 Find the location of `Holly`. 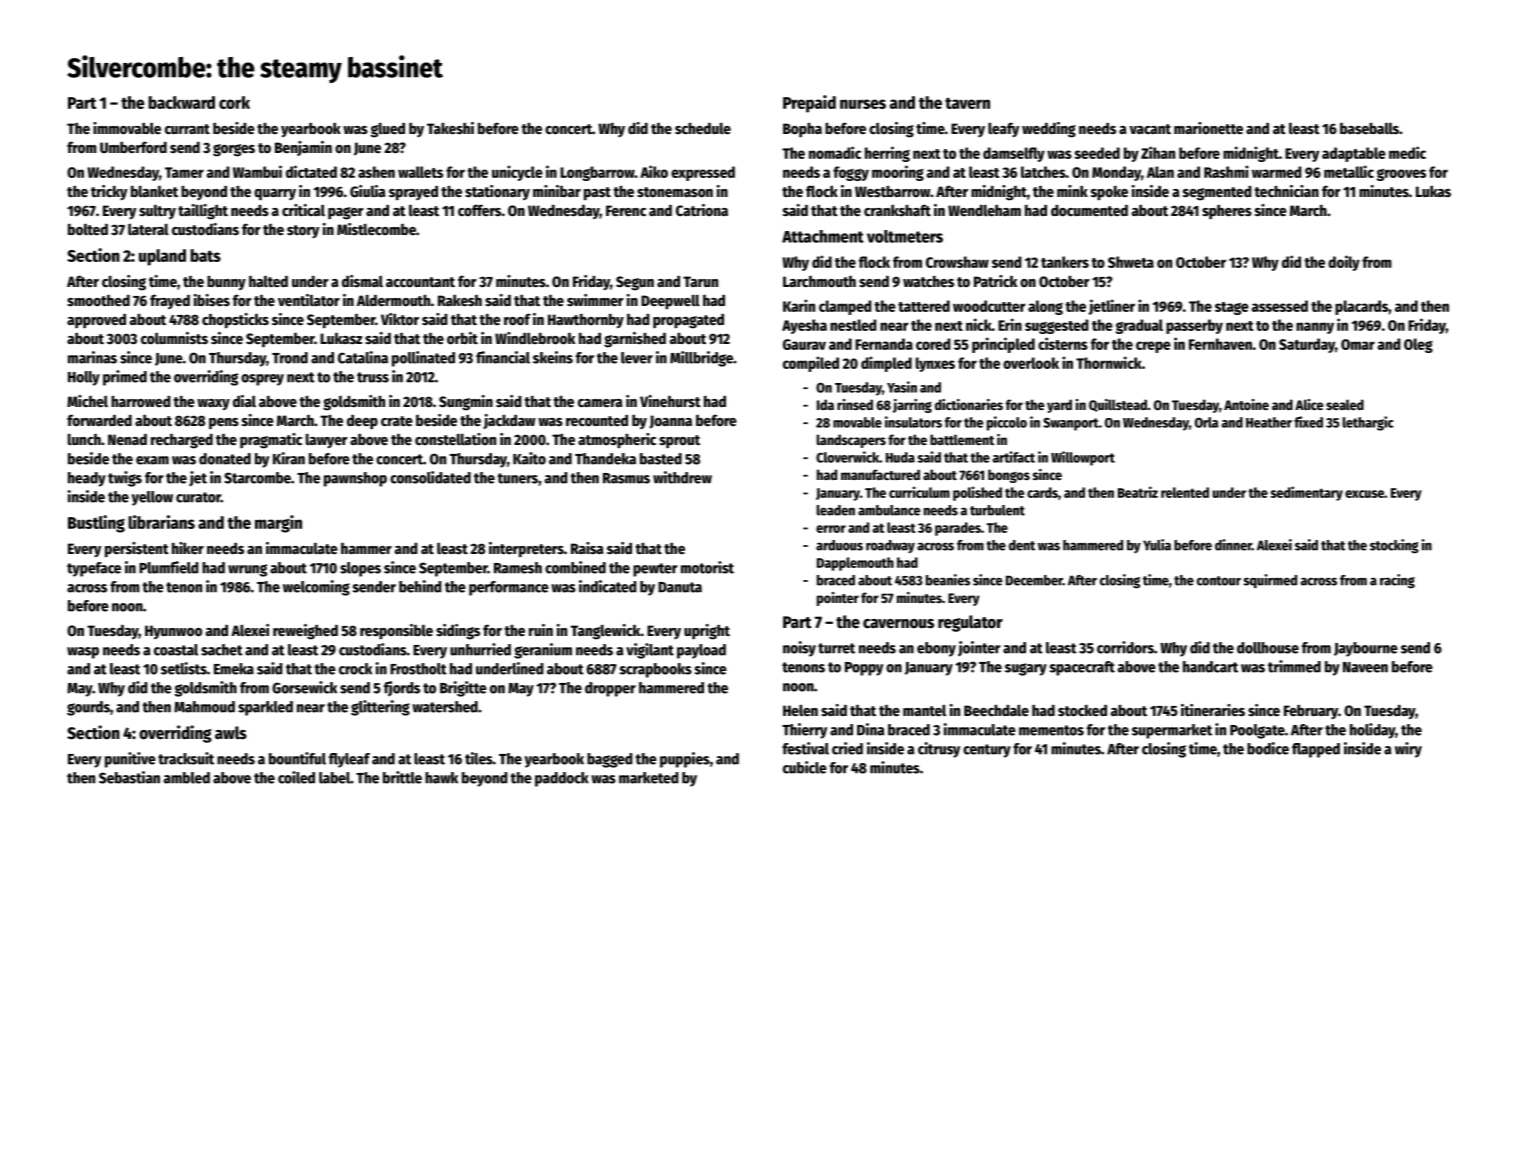

Holly is located at coordinates (84, 378).
